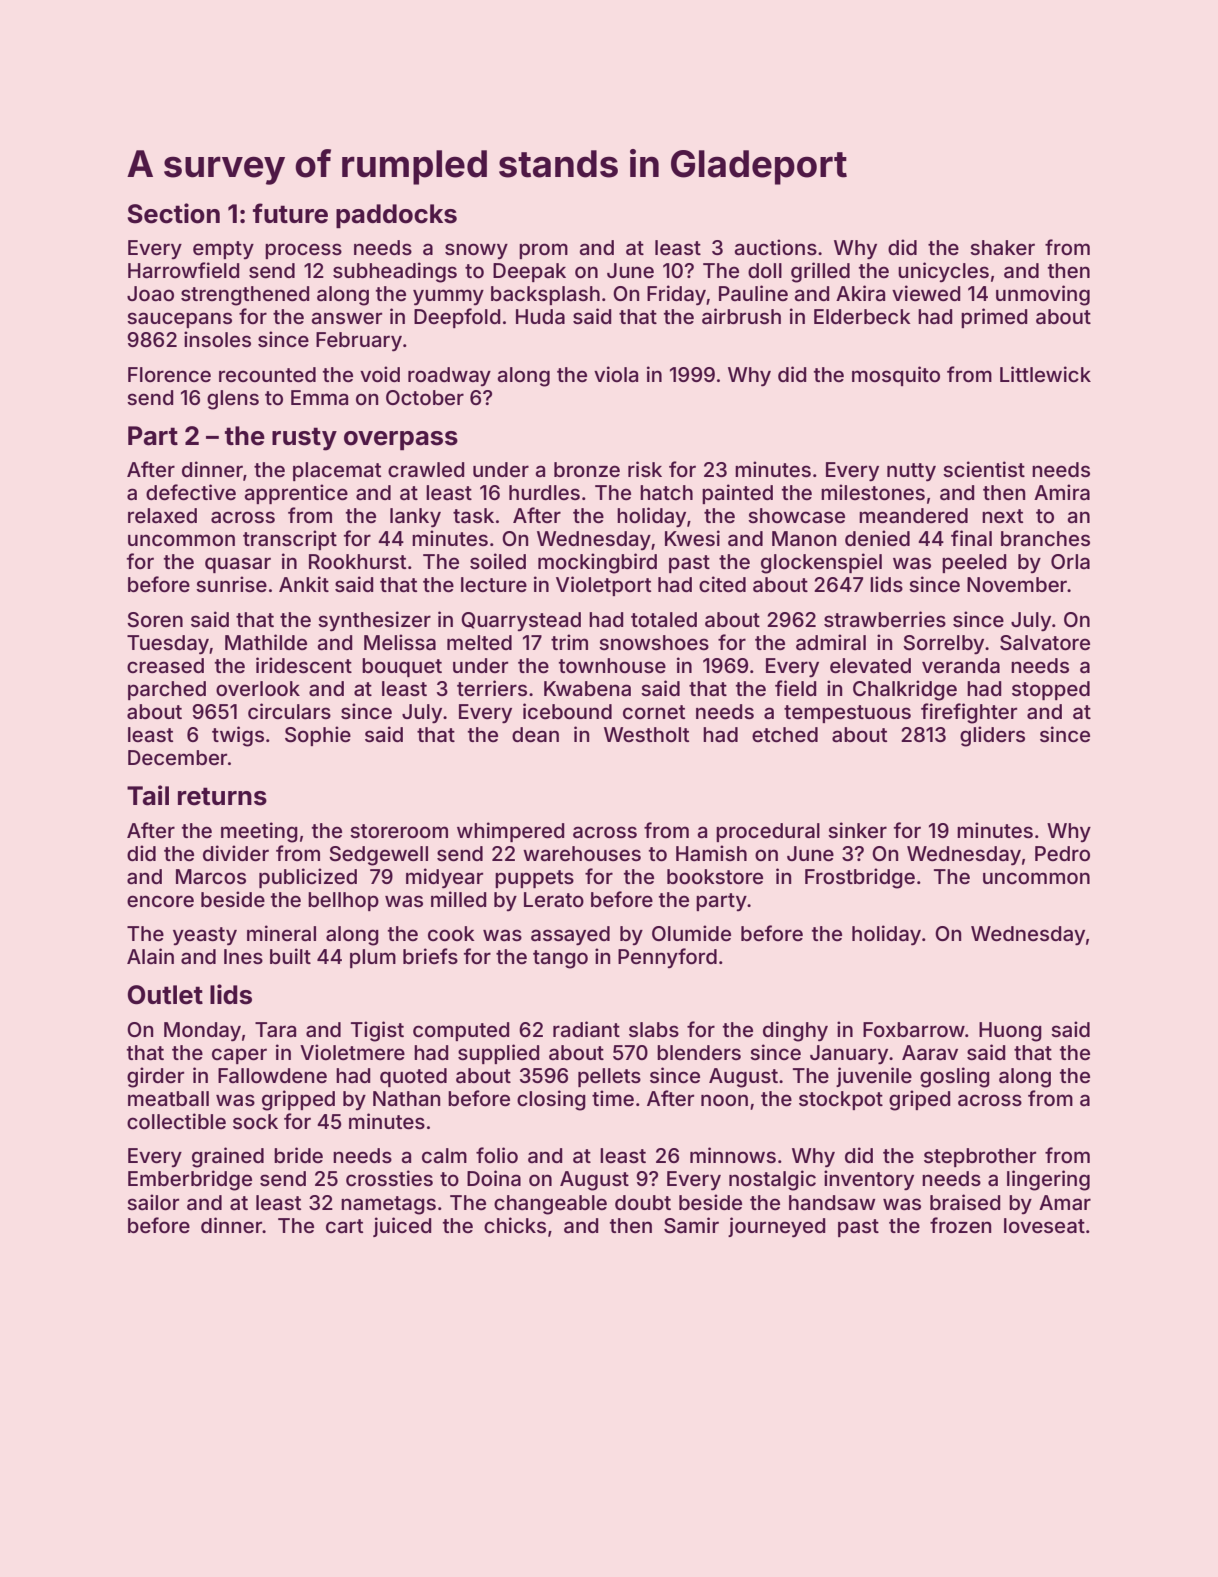 This screenshot has height=1577, width=1218. Describe the element at coordinates (616, 374) in the screenshot. I see `viola` at that location.
